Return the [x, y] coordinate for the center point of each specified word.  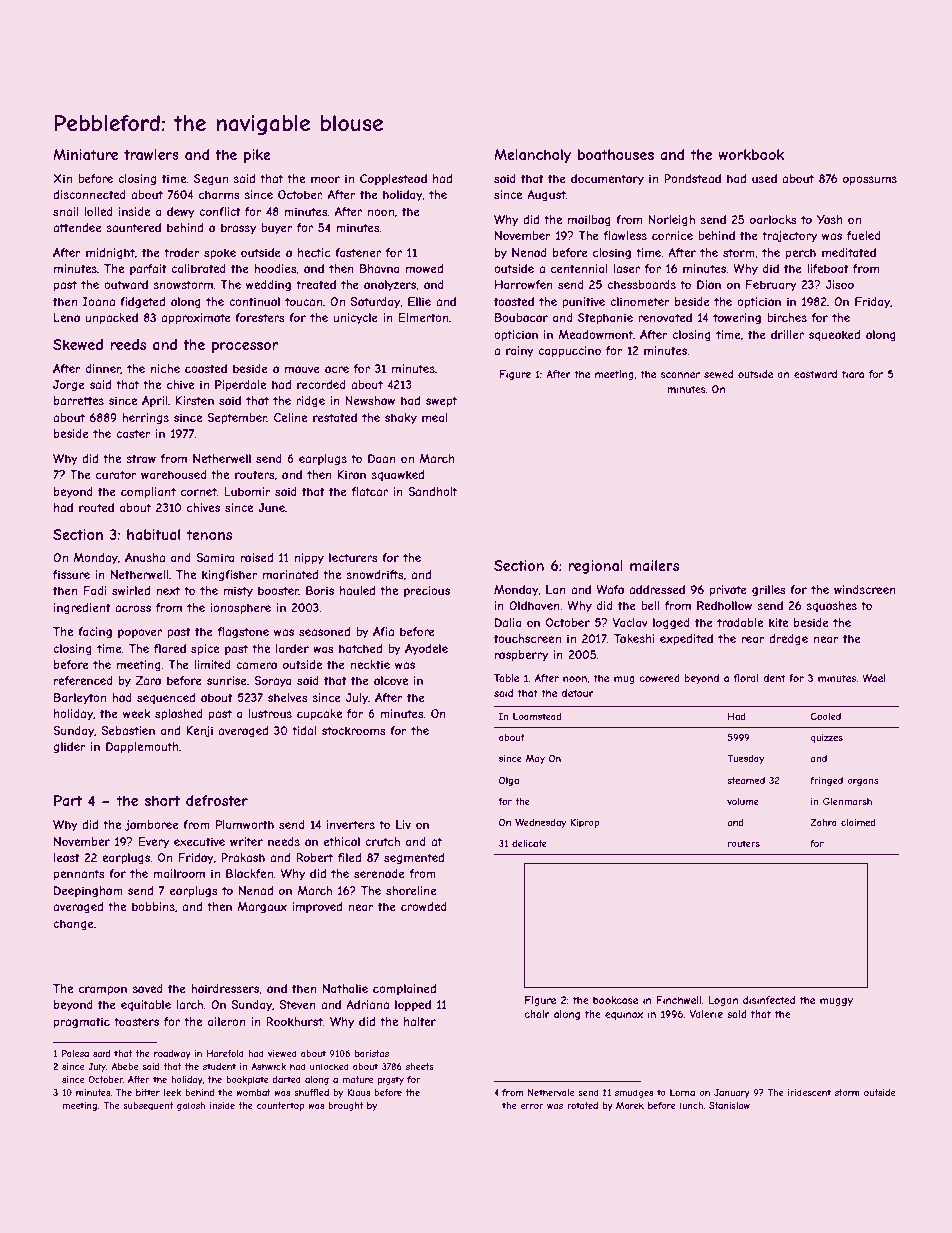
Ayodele [426, 650]
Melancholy [532, 156]
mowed [424, 268]
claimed [858, 822]
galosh [191, 1106]
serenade [379, 873]
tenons [209, 534]
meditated [849, 252]
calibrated [198, 268]
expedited [686, 640]
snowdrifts [374, 574]
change [73, 925]
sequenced [166, 698]
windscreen [865, 589]
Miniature [85, 154]
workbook [751, 154]
